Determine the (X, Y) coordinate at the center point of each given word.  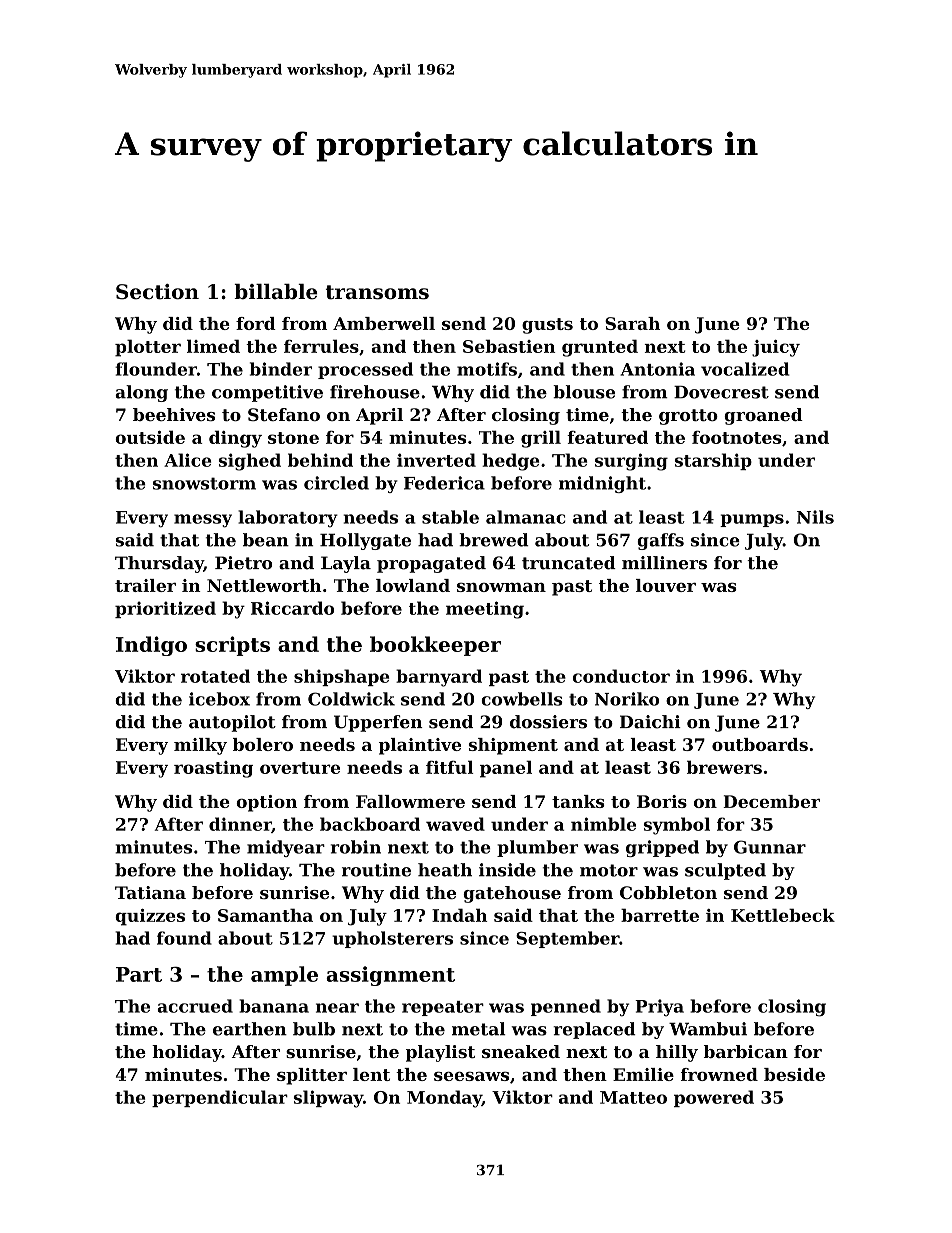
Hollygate (365, 541)
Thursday (159, 564)
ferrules (321, 346)
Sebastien (509, 346)
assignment (390, 976)
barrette (660, 915)
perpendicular (220, 1098)
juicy (776, 348)
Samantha (265, 915)
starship (713, 461)
